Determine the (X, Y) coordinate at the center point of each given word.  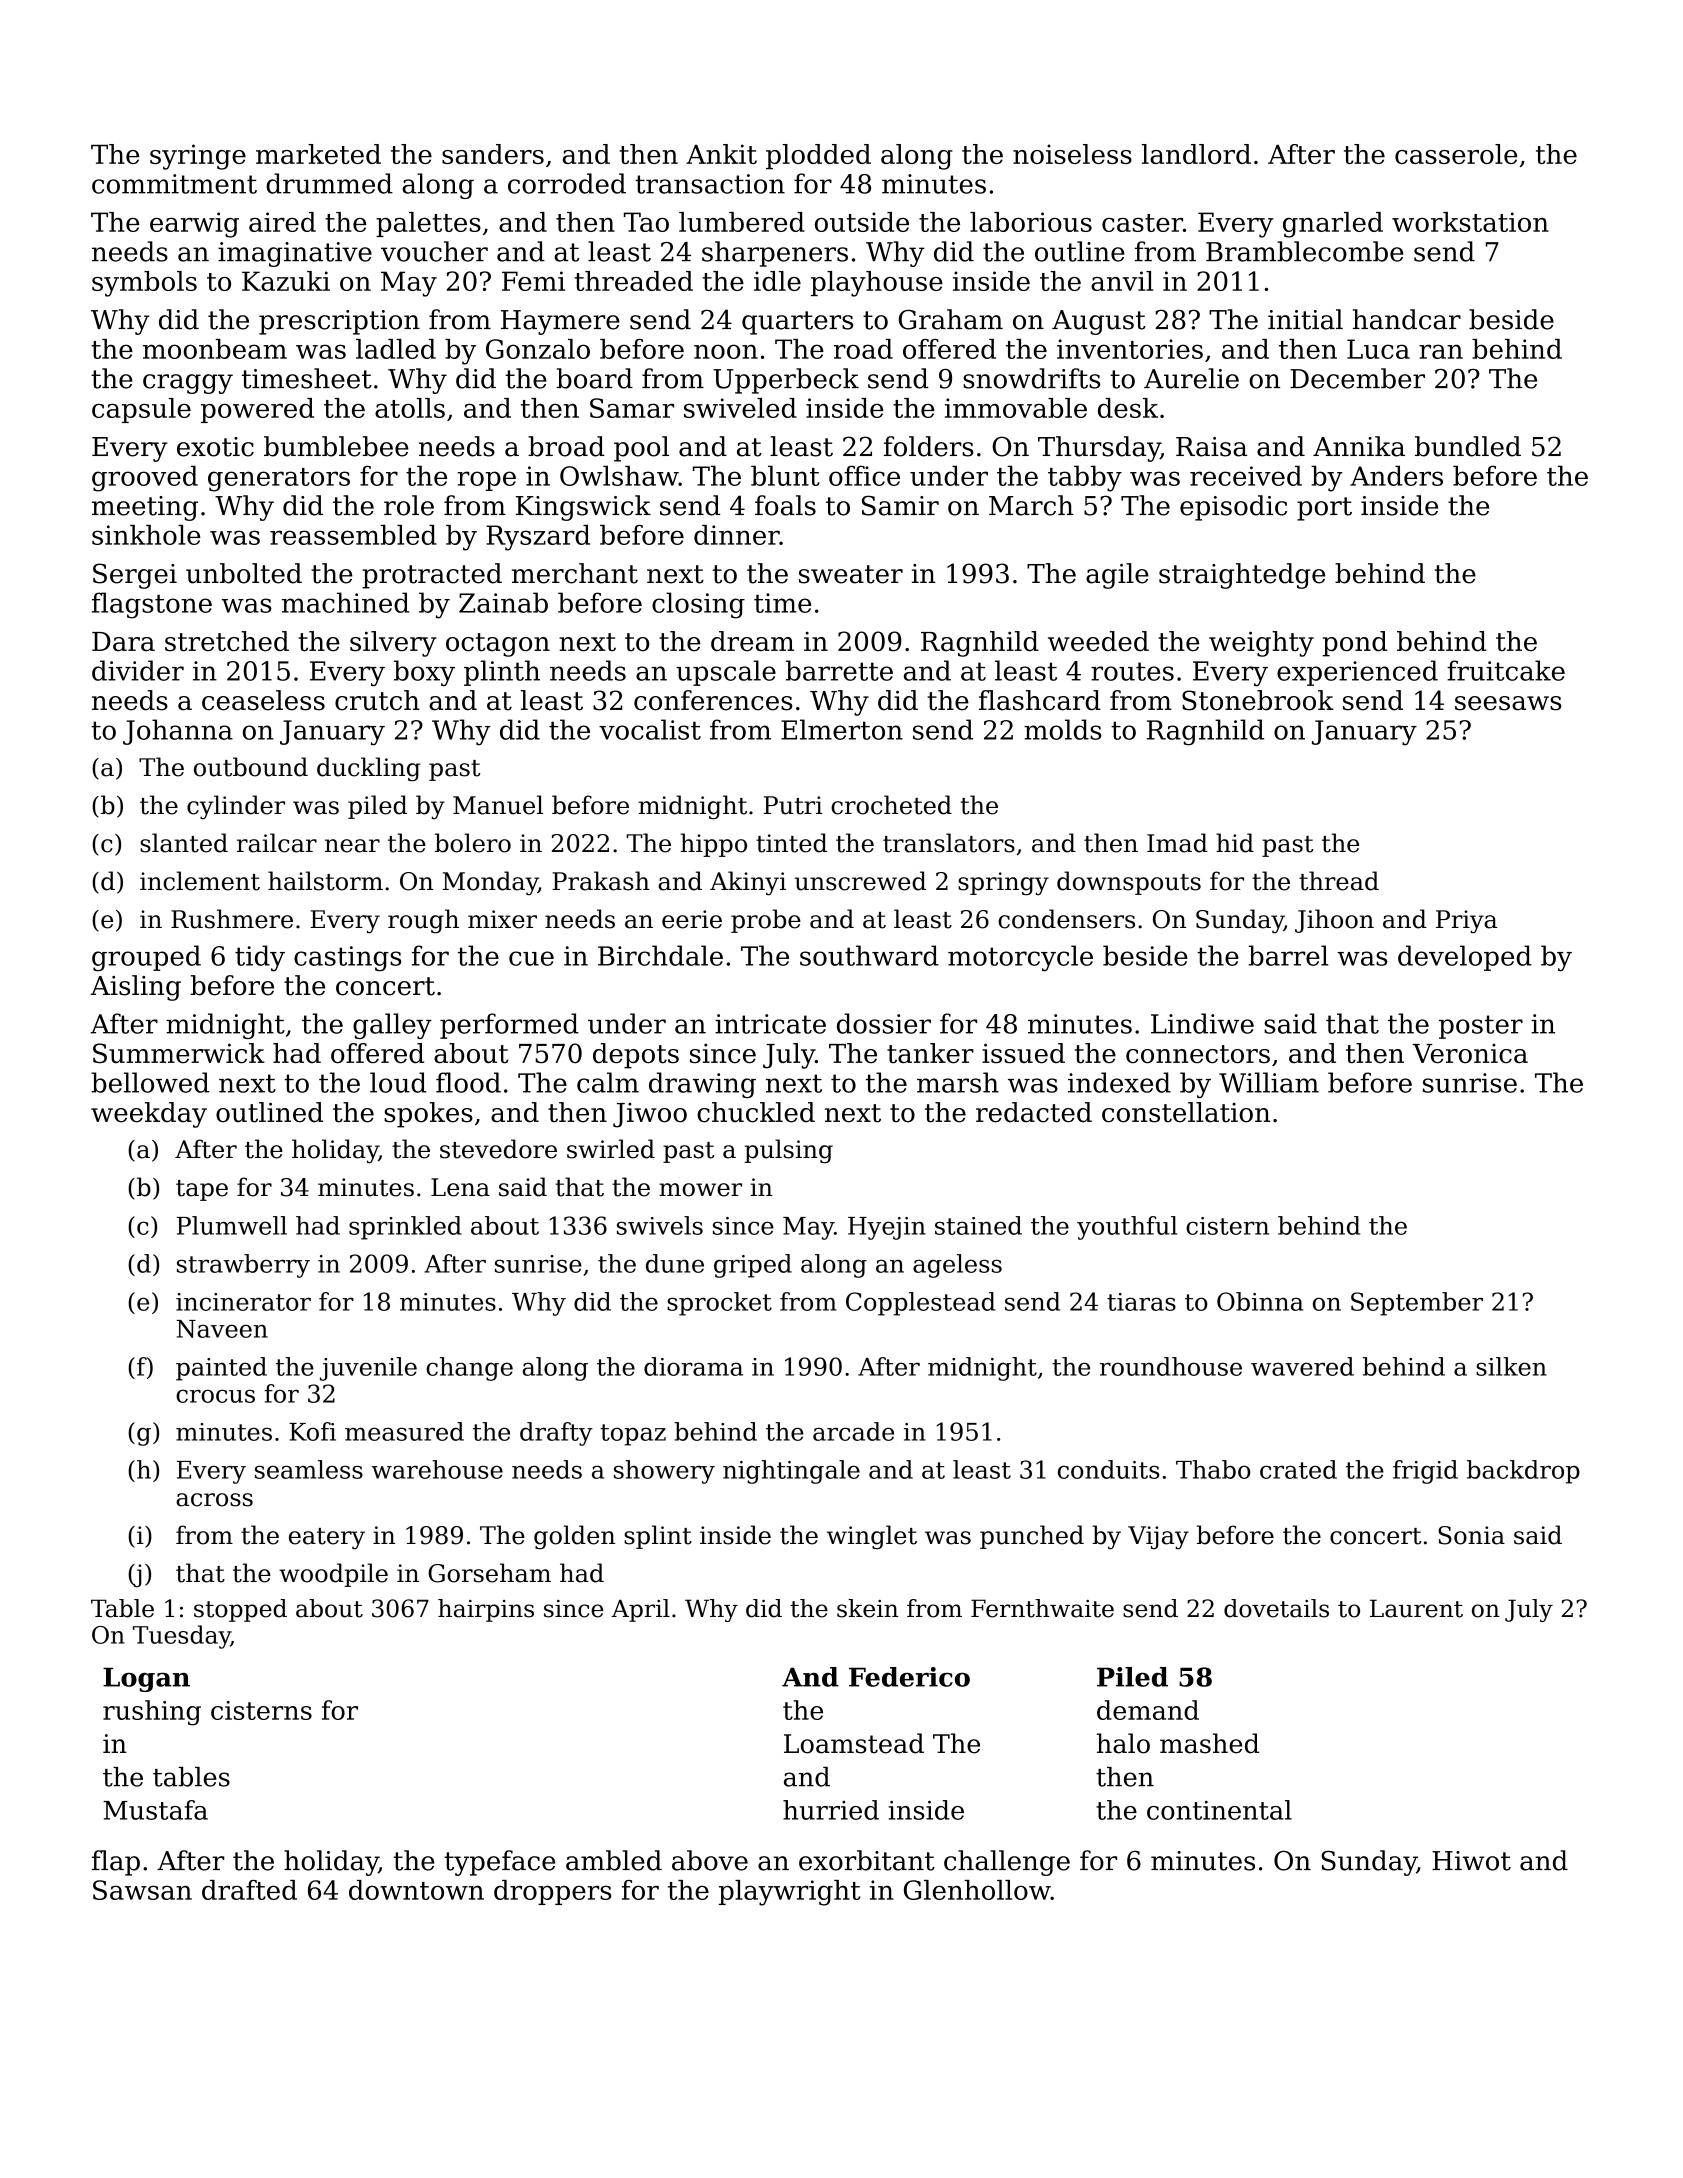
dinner (737, 535)
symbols (144, 284)
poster (1481, 1027)
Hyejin (887, 1228)
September (1417, 1304)
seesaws (1508, 703)
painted (221, 1369)
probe (766, 921)
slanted (184, 843)
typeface (500, 1863)
